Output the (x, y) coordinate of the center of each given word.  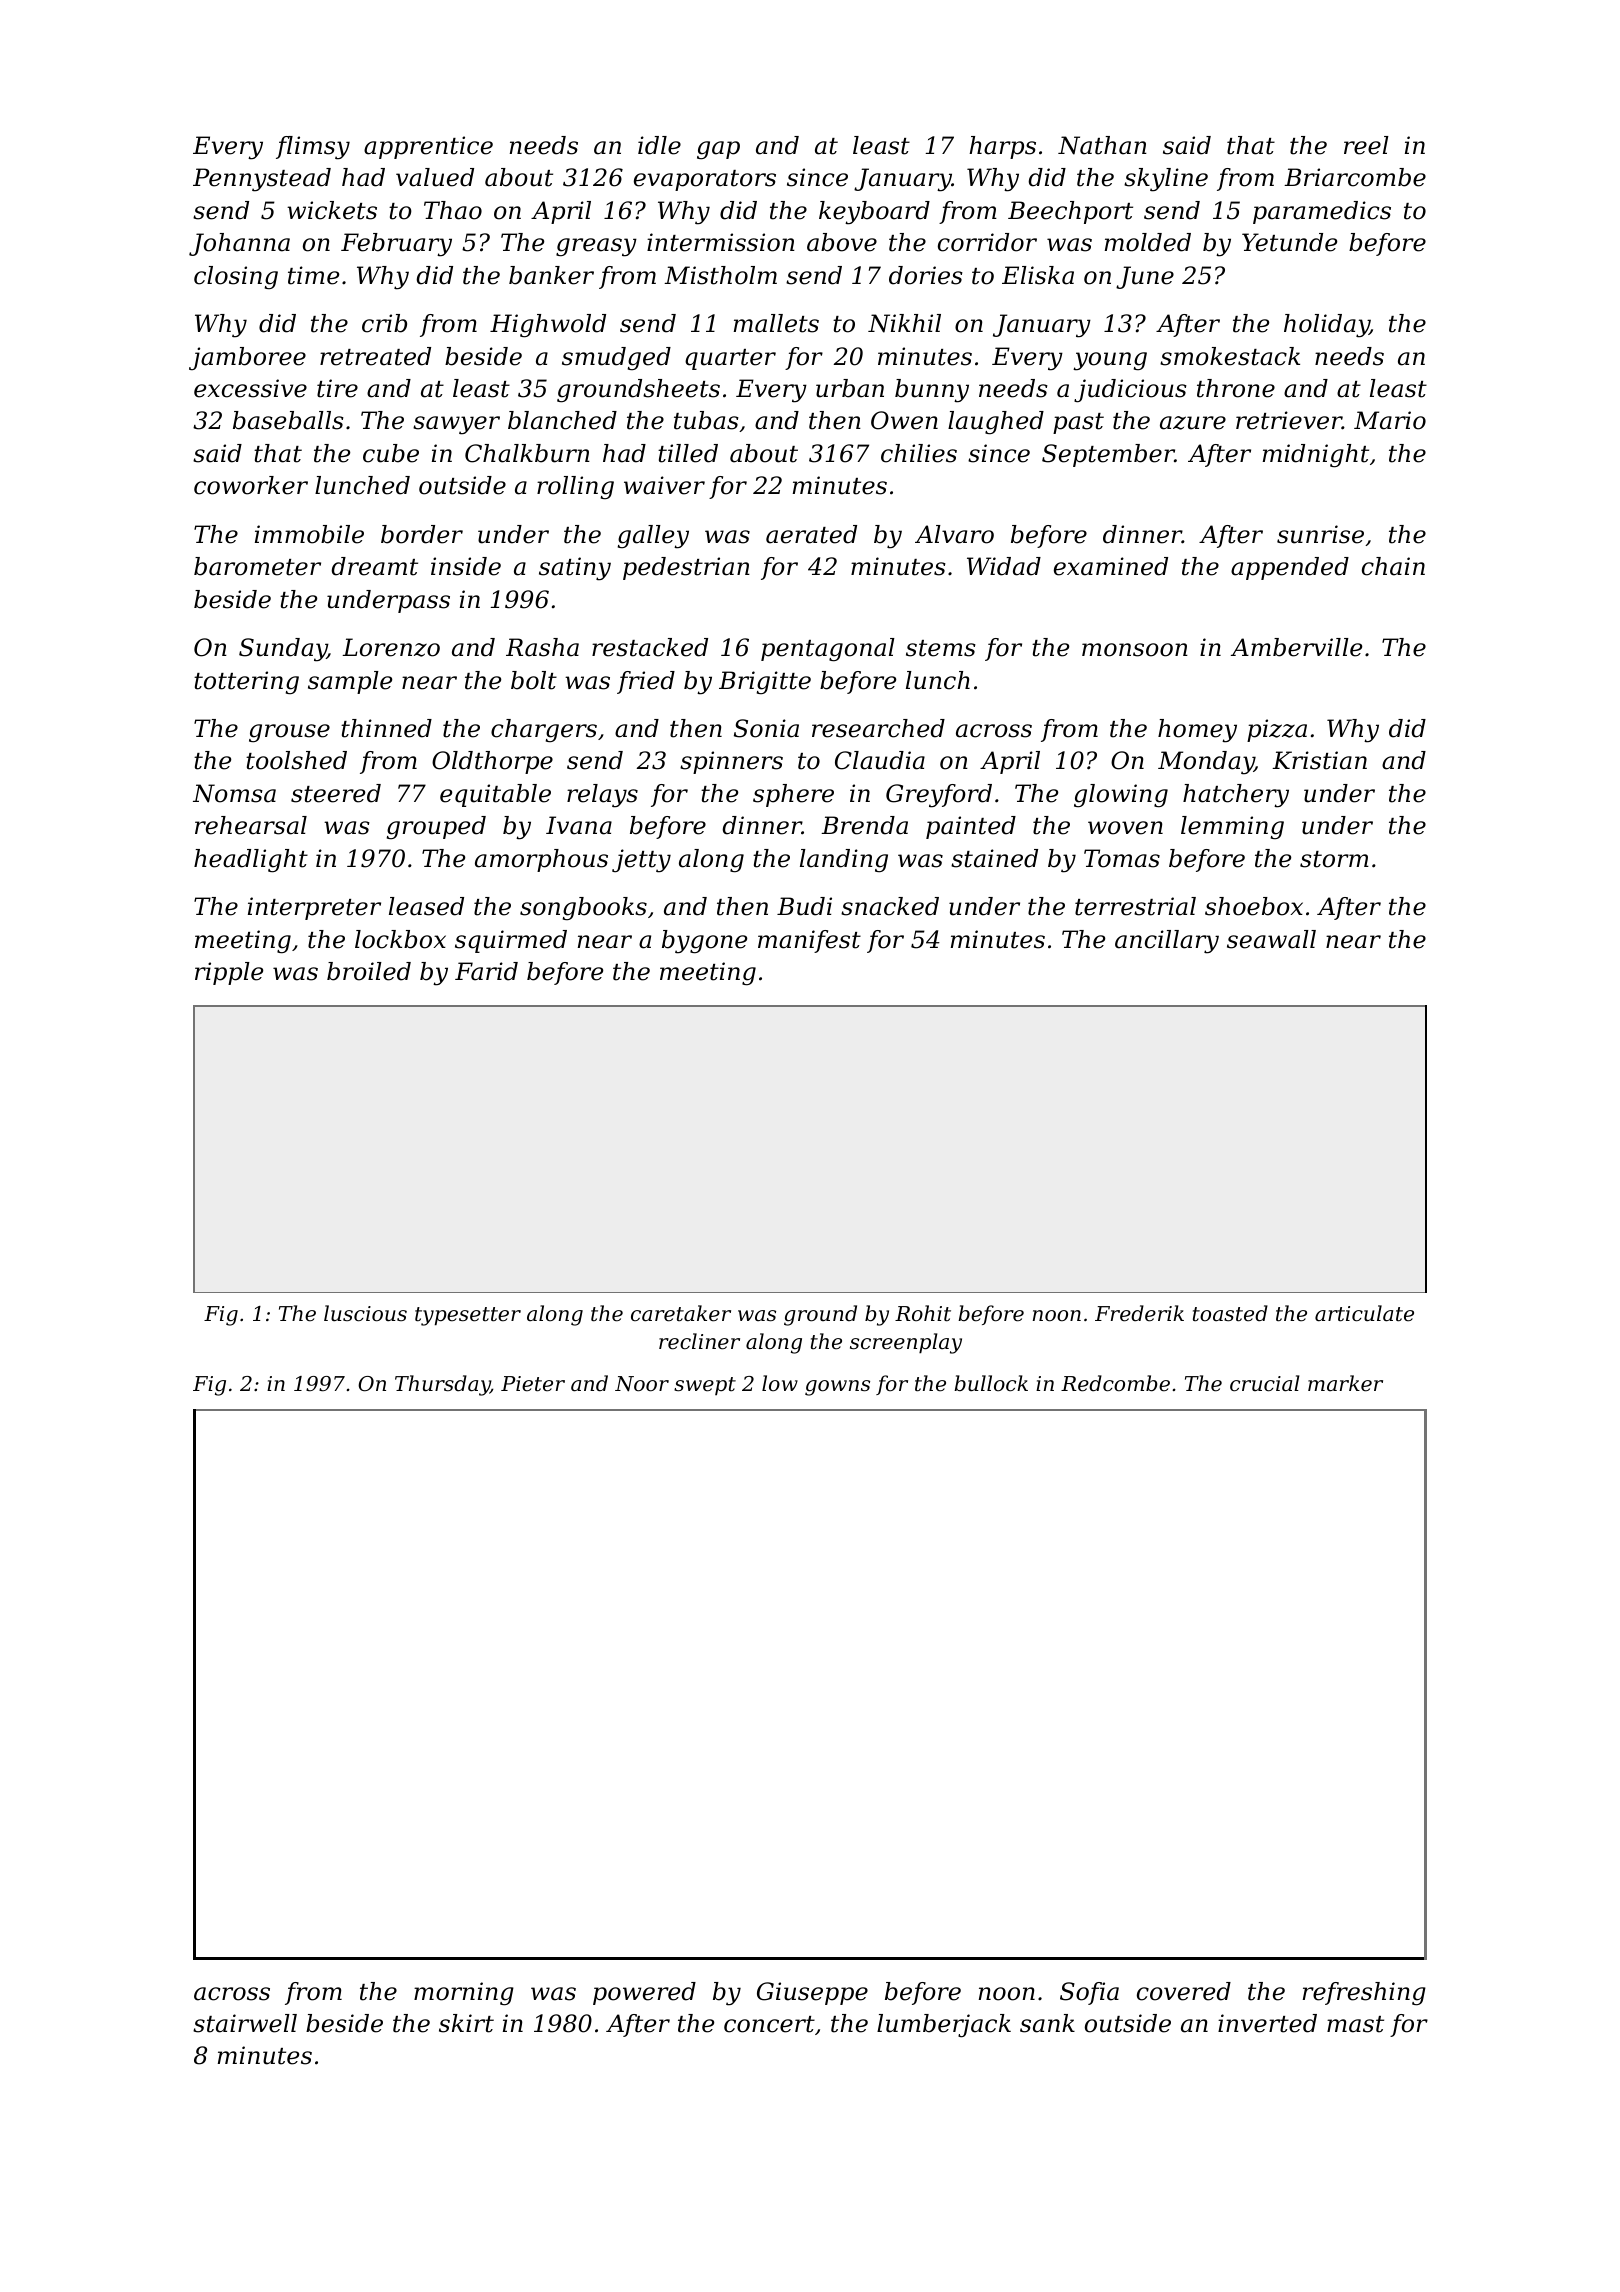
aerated (811, 534)
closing (236, 277)
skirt (466, 2023)
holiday (1327, 326)
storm (1334, 859)
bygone (704, 942)
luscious (365, 1313)
